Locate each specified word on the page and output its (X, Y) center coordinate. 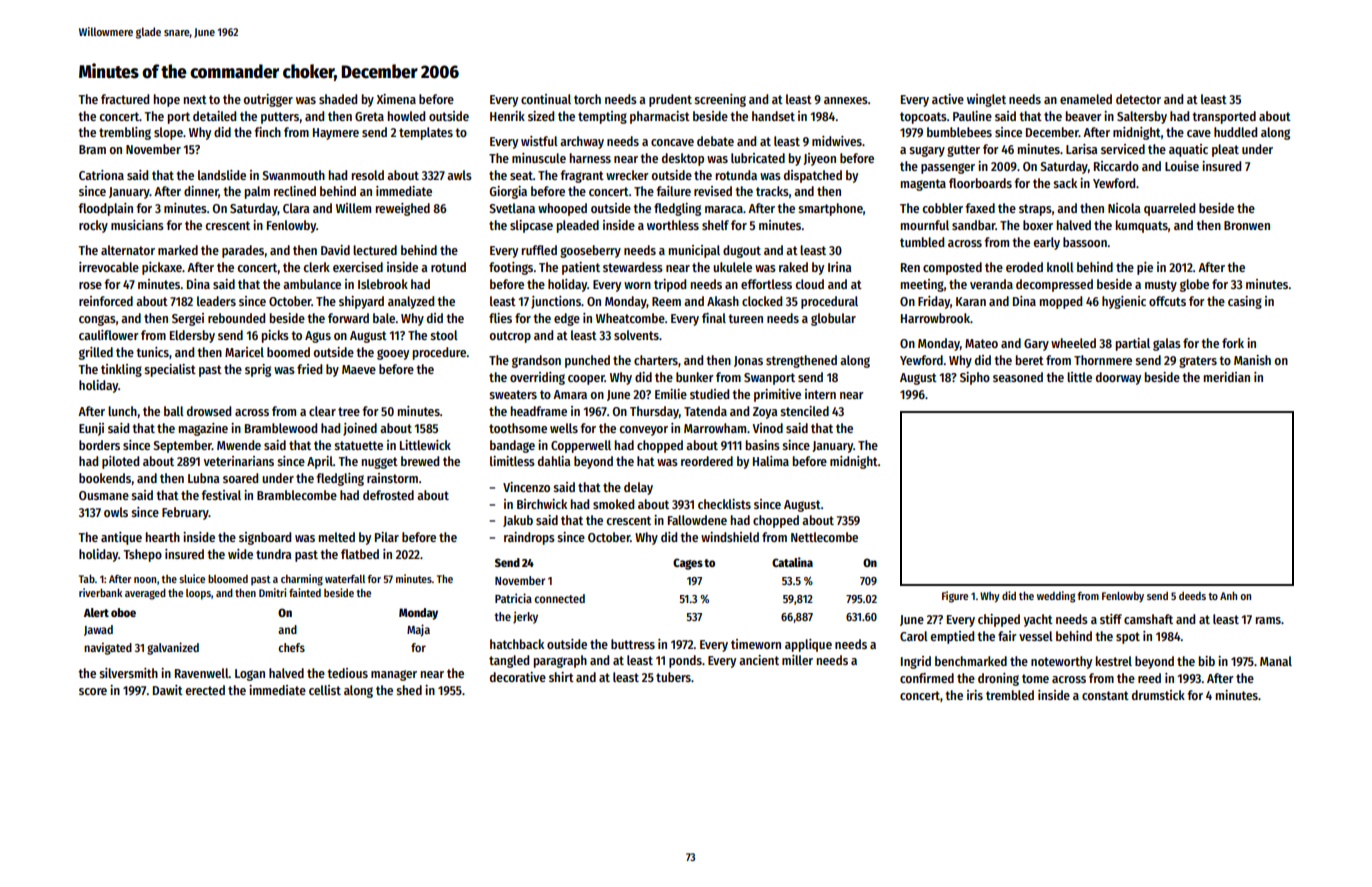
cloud (809, 284)
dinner (201, 192)
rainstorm (392, 478)
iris (975, 695)
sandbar (973, 225)
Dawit (168, 690)
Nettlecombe (824, 537)
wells (564, 428)
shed (409, 690)
